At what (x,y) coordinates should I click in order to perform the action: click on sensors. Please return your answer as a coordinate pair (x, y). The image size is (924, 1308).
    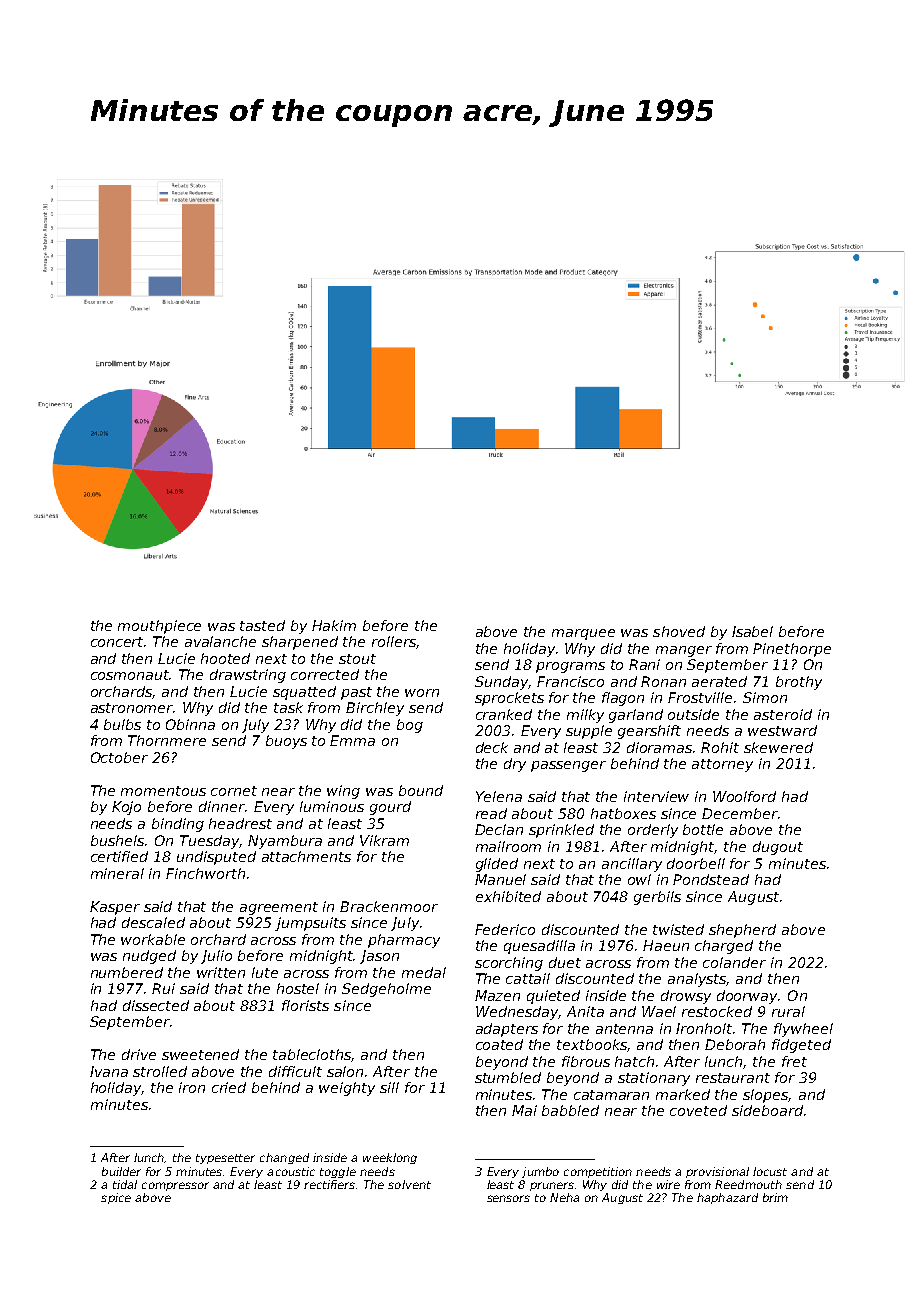
    Looking at the image, I should click on (508, 1198).
